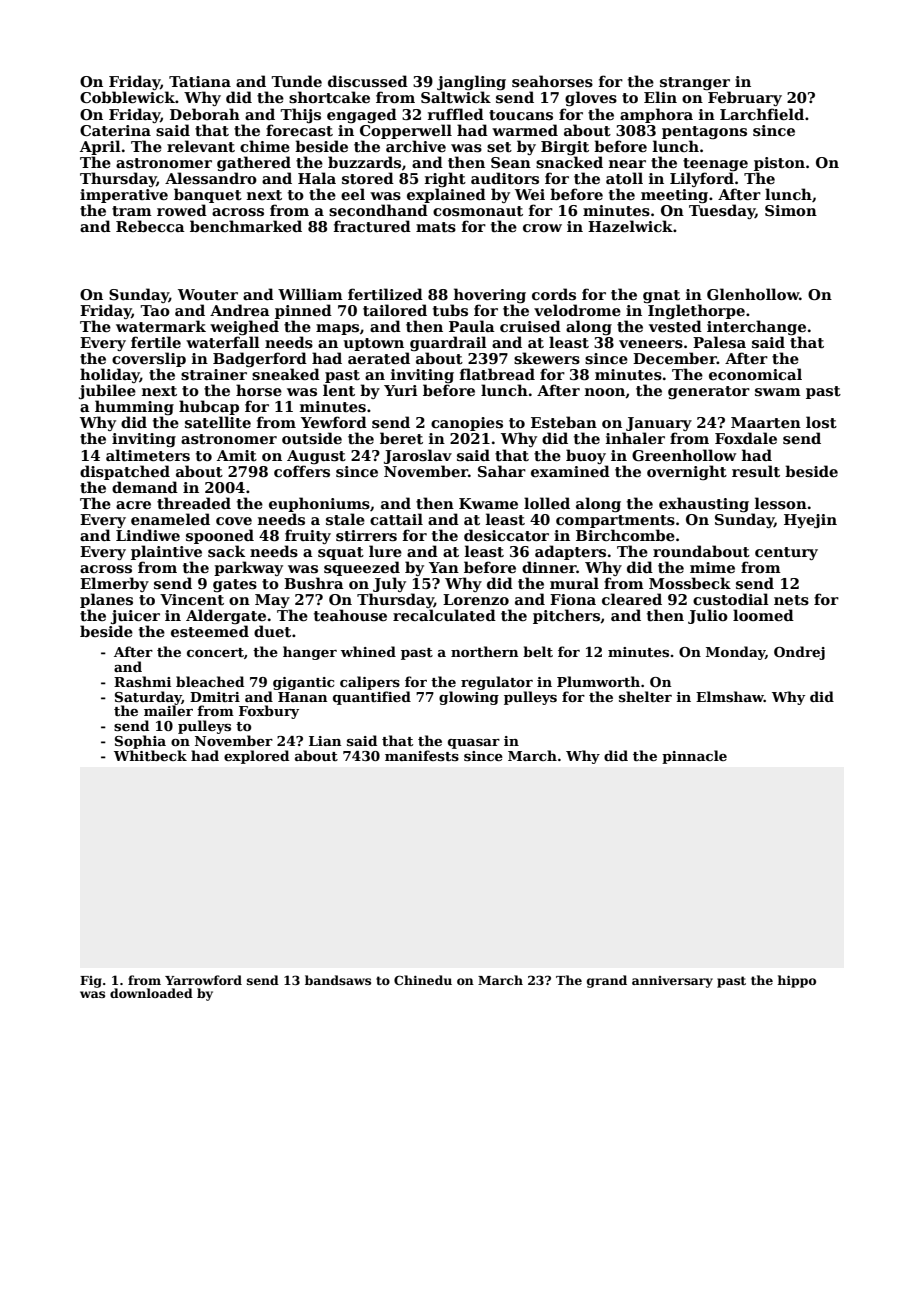  What do you see at coordinates (799, 653) in the screenshot?
I see `Ondrej` at bounding box center [799, 653].
